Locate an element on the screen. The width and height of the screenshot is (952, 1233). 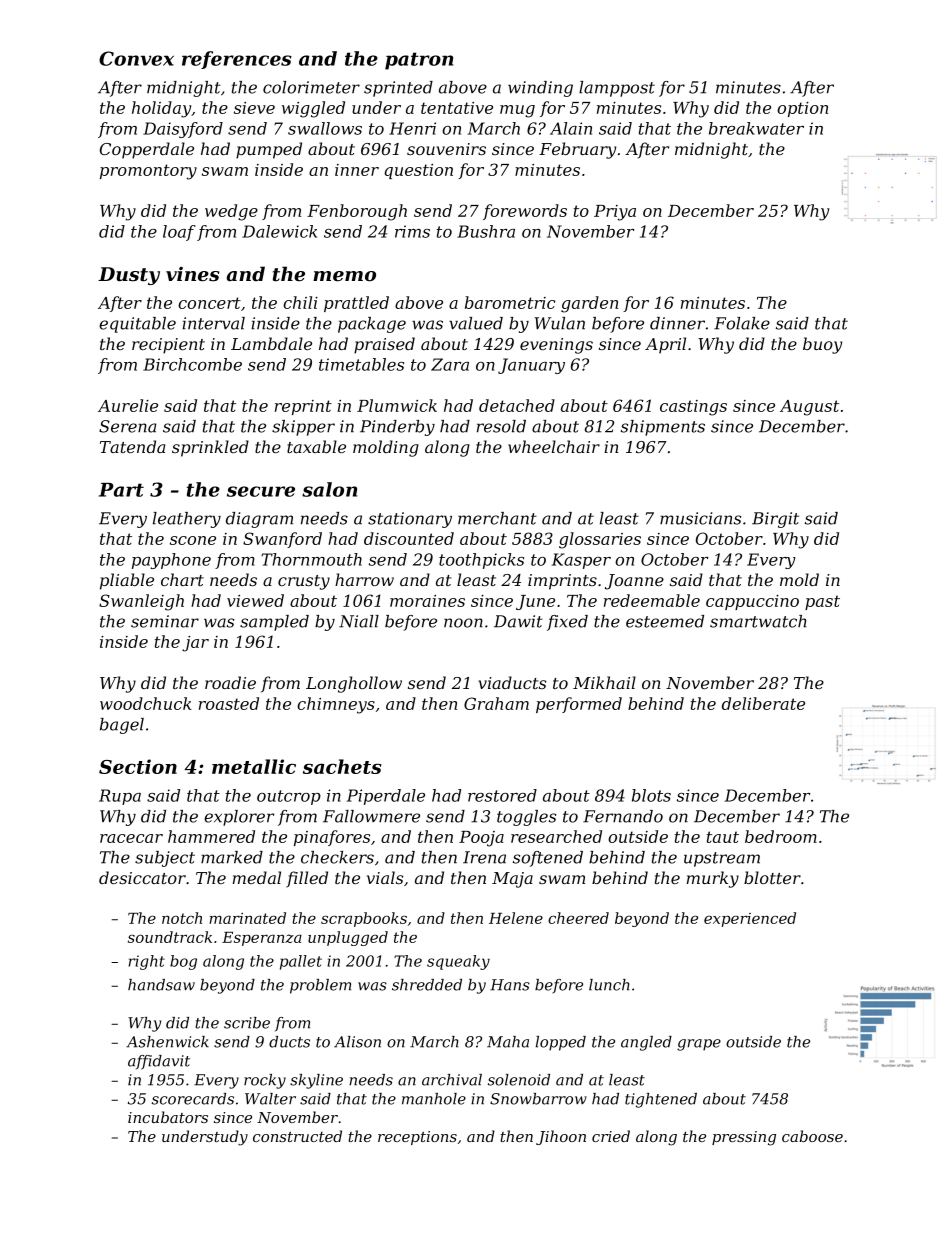
musicians is located at coordinates (700, 518).
